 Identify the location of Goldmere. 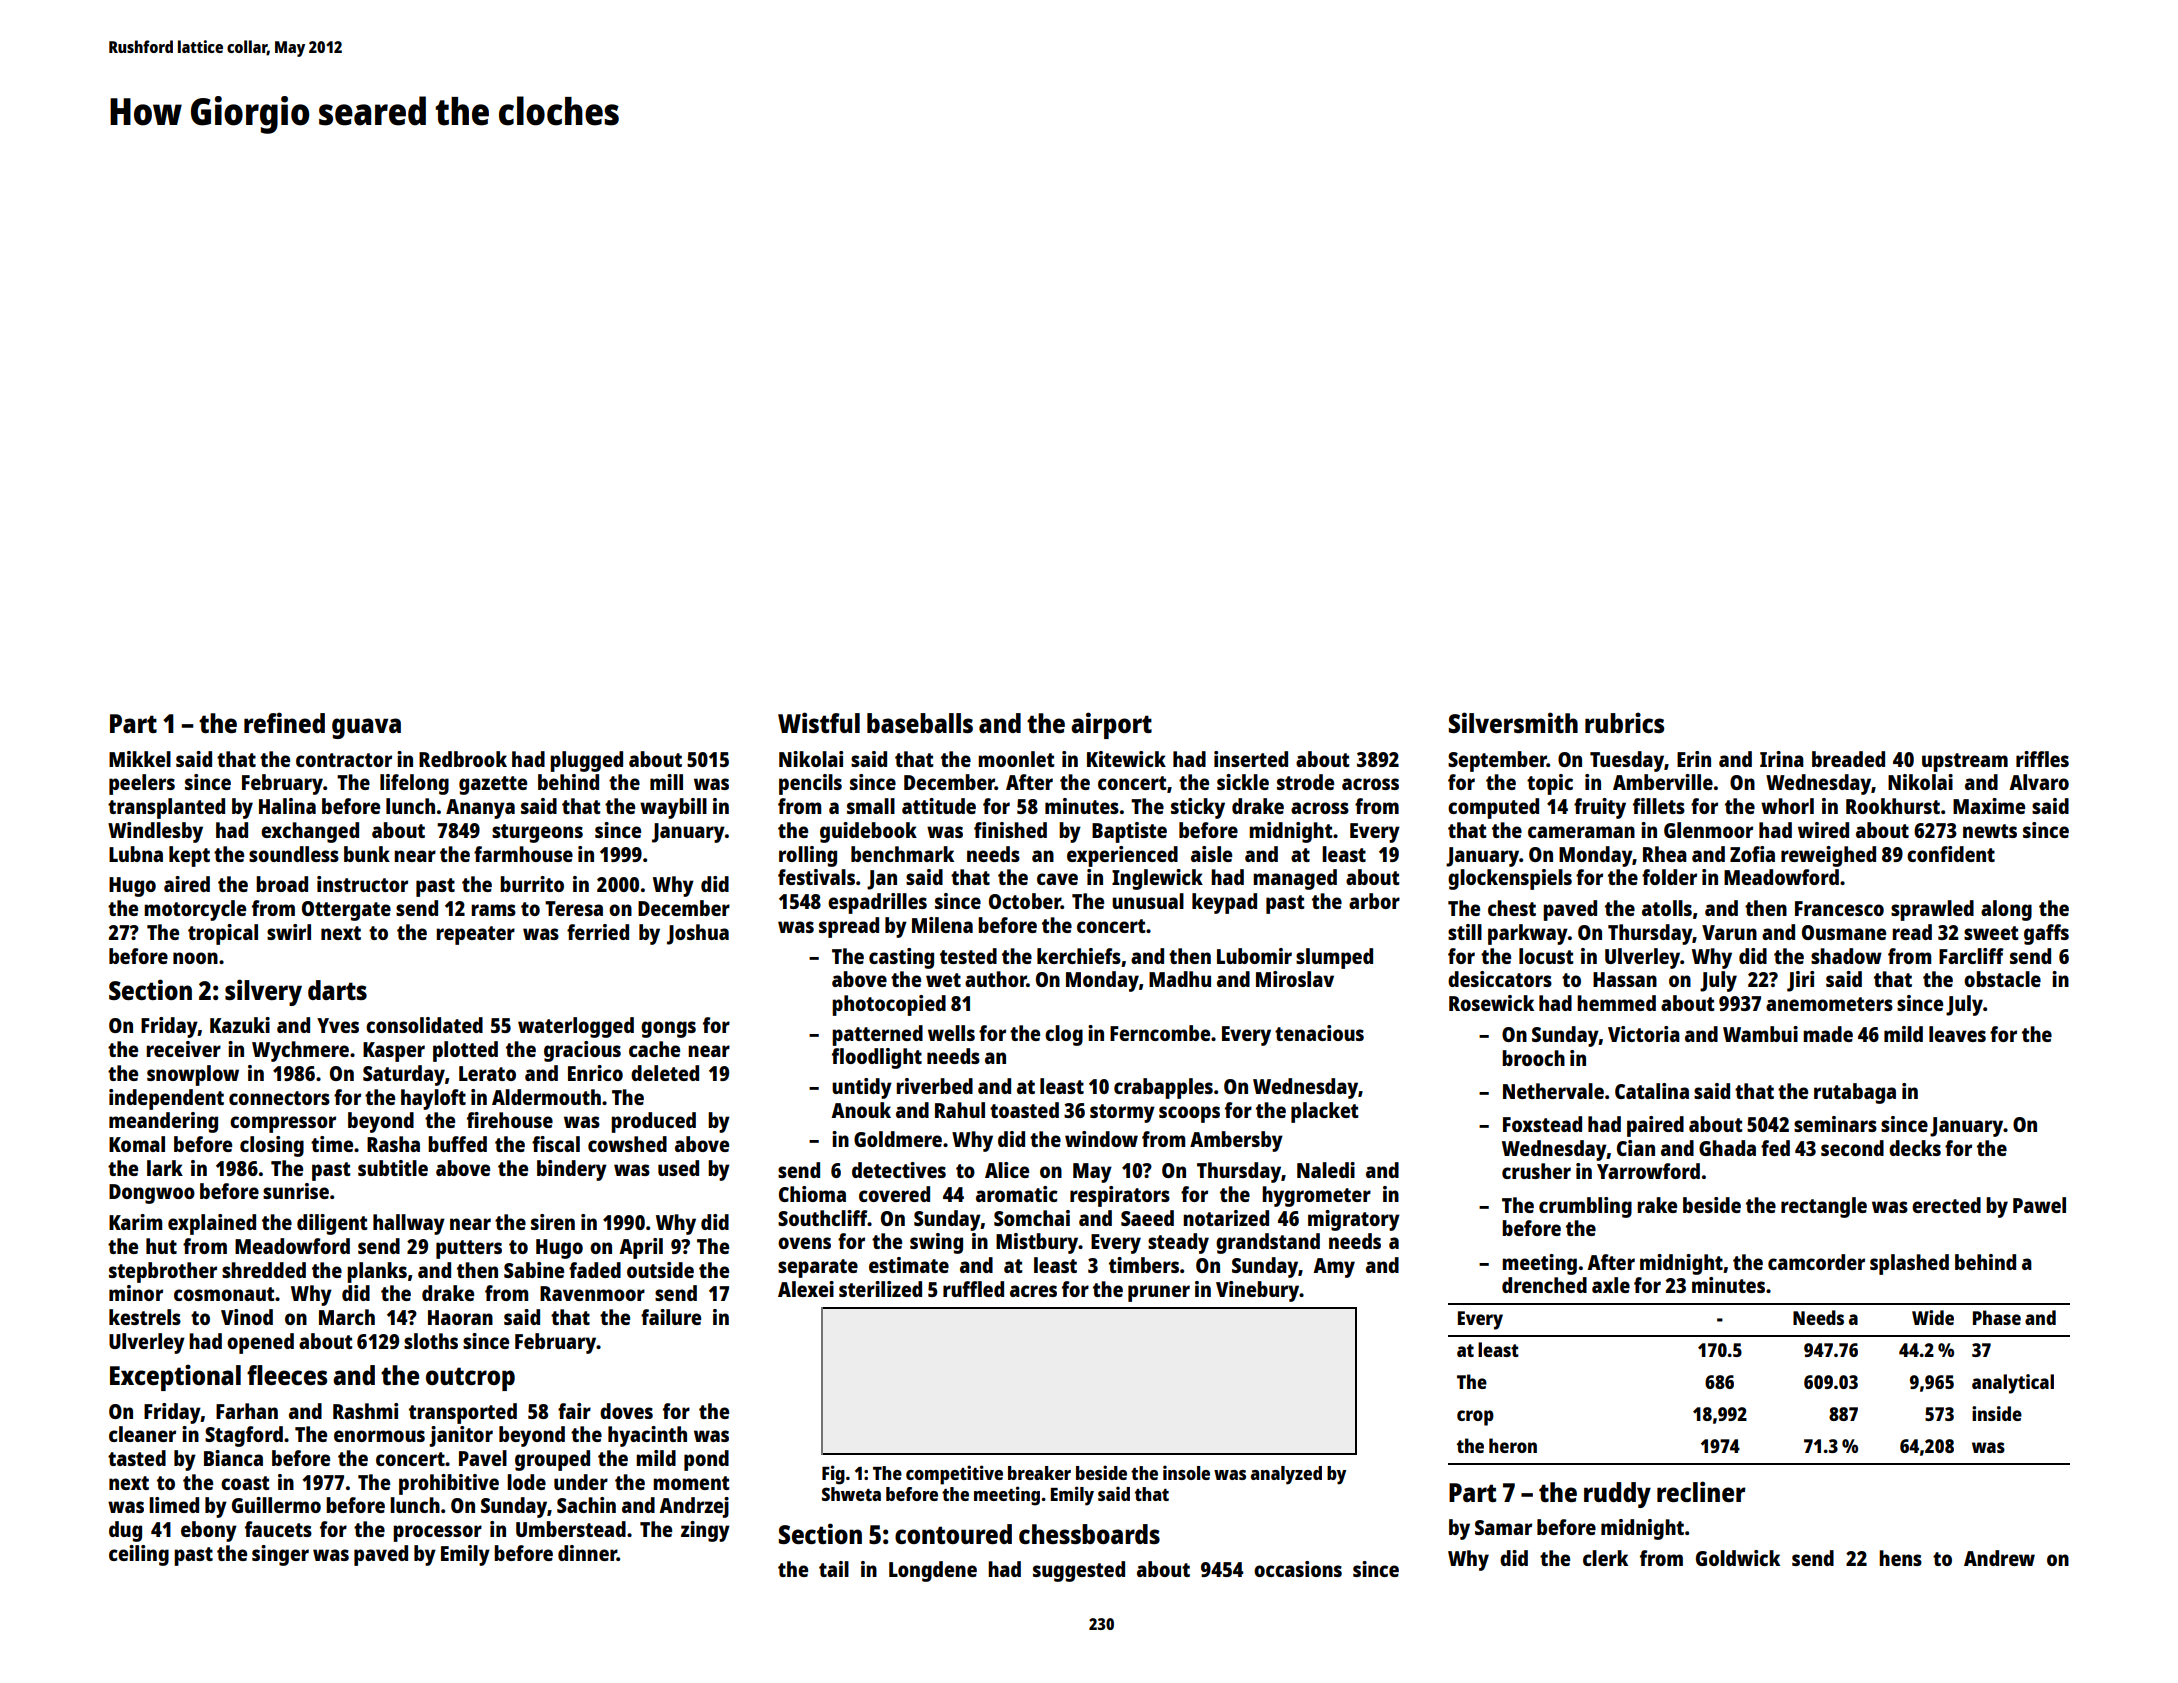
(898, 1139).
